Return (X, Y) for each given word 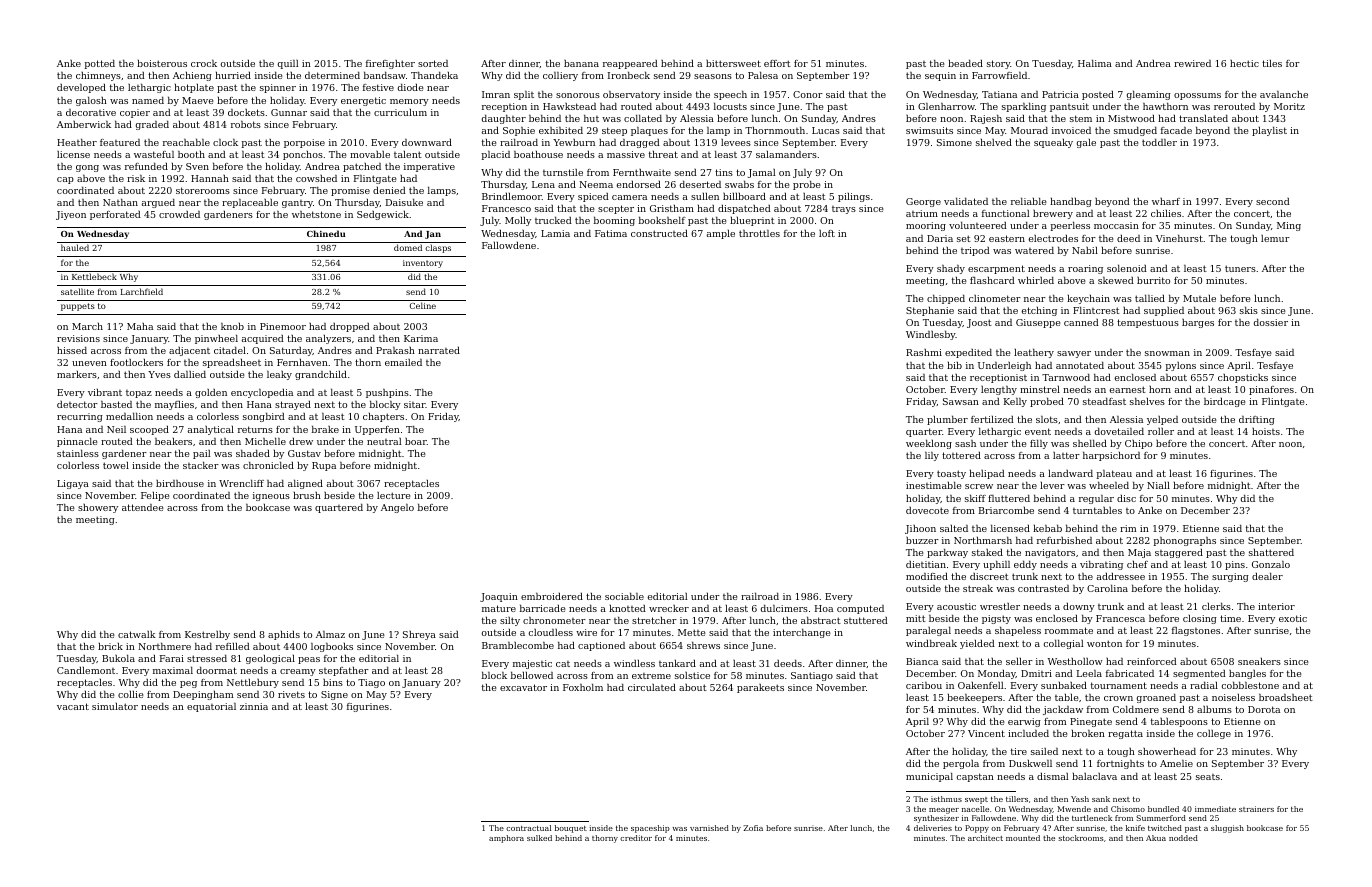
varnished (709, 828)
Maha (140, 326)
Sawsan (961, 401)
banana (581, 63)
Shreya (419, 635)
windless (634, 663)
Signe (334, 695)
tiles (1272, 63)
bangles (1247, 674)
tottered (961, 455)
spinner (278, 88)
